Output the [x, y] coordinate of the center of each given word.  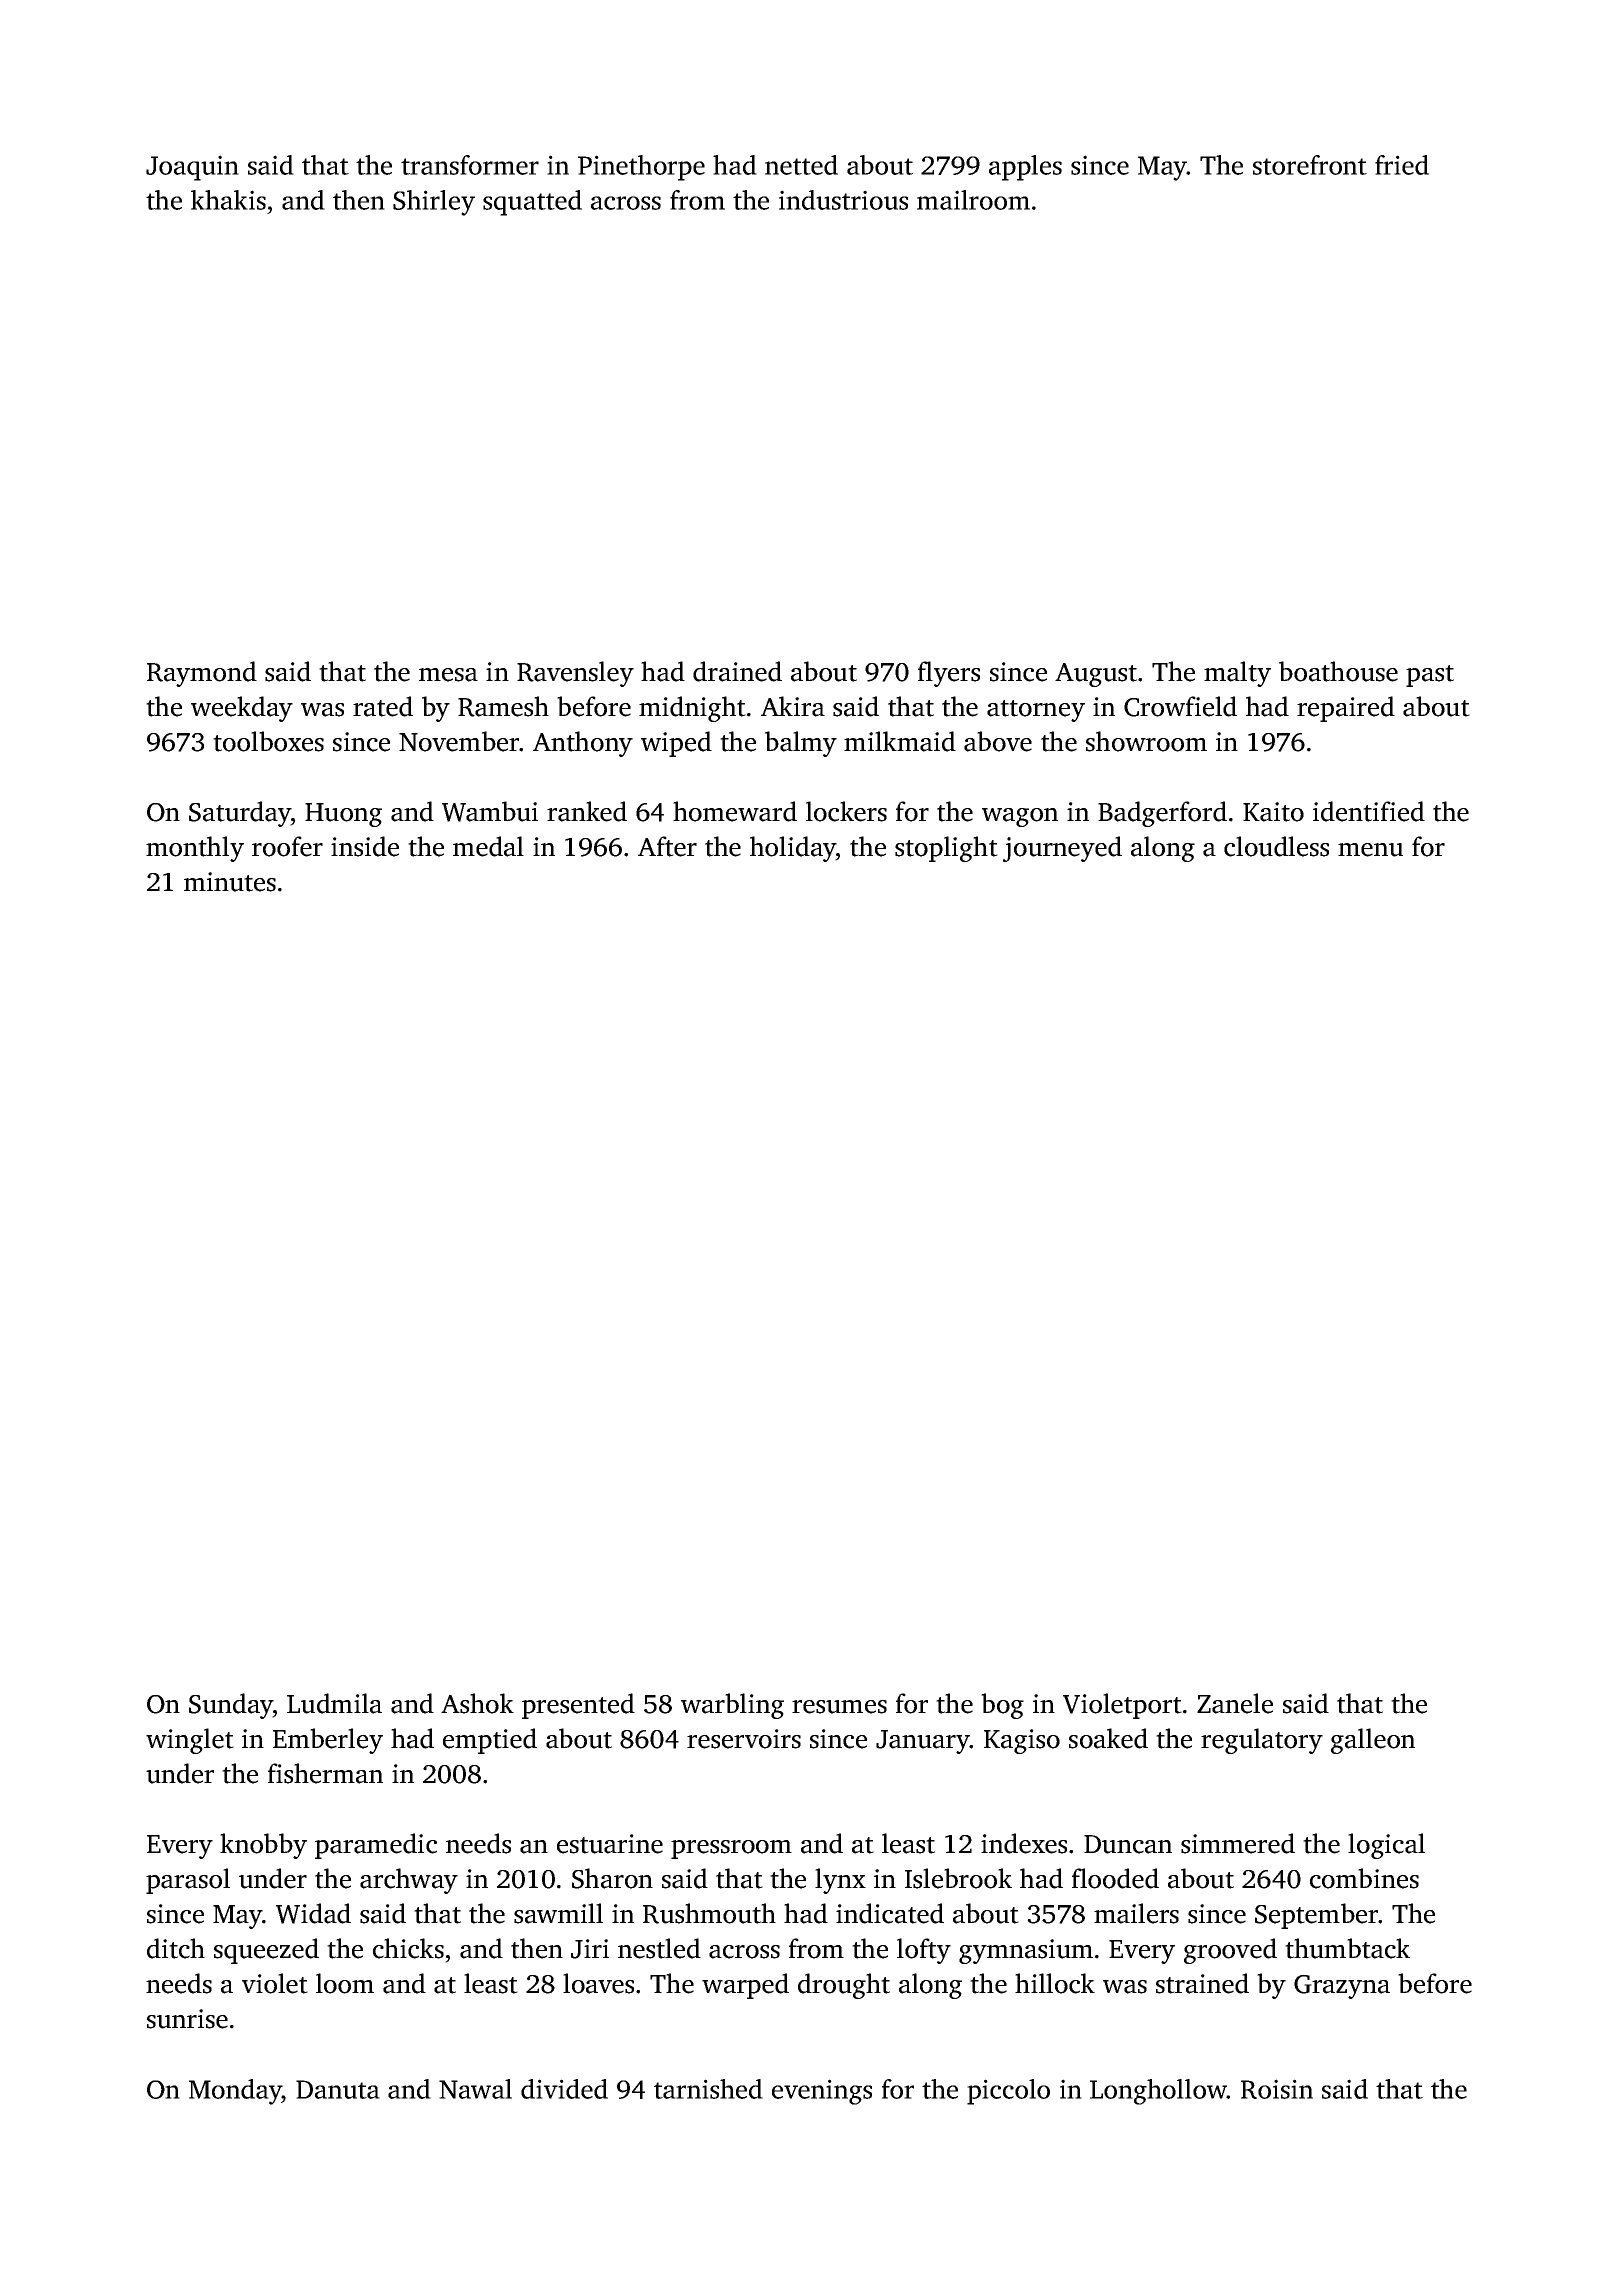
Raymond [202, 674]
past [1430, 676]
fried [1402, 165]
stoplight [946, 849]
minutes [230, 882]
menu [1370, 850]
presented [578, 1706]
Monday [235, 2092]
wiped [676, 744]
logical [1386, 1846]
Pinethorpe [641, 168]
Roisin [1277, 2089]
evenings [822, 2092]
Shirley [434, 203]
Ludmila [334, 1703]
